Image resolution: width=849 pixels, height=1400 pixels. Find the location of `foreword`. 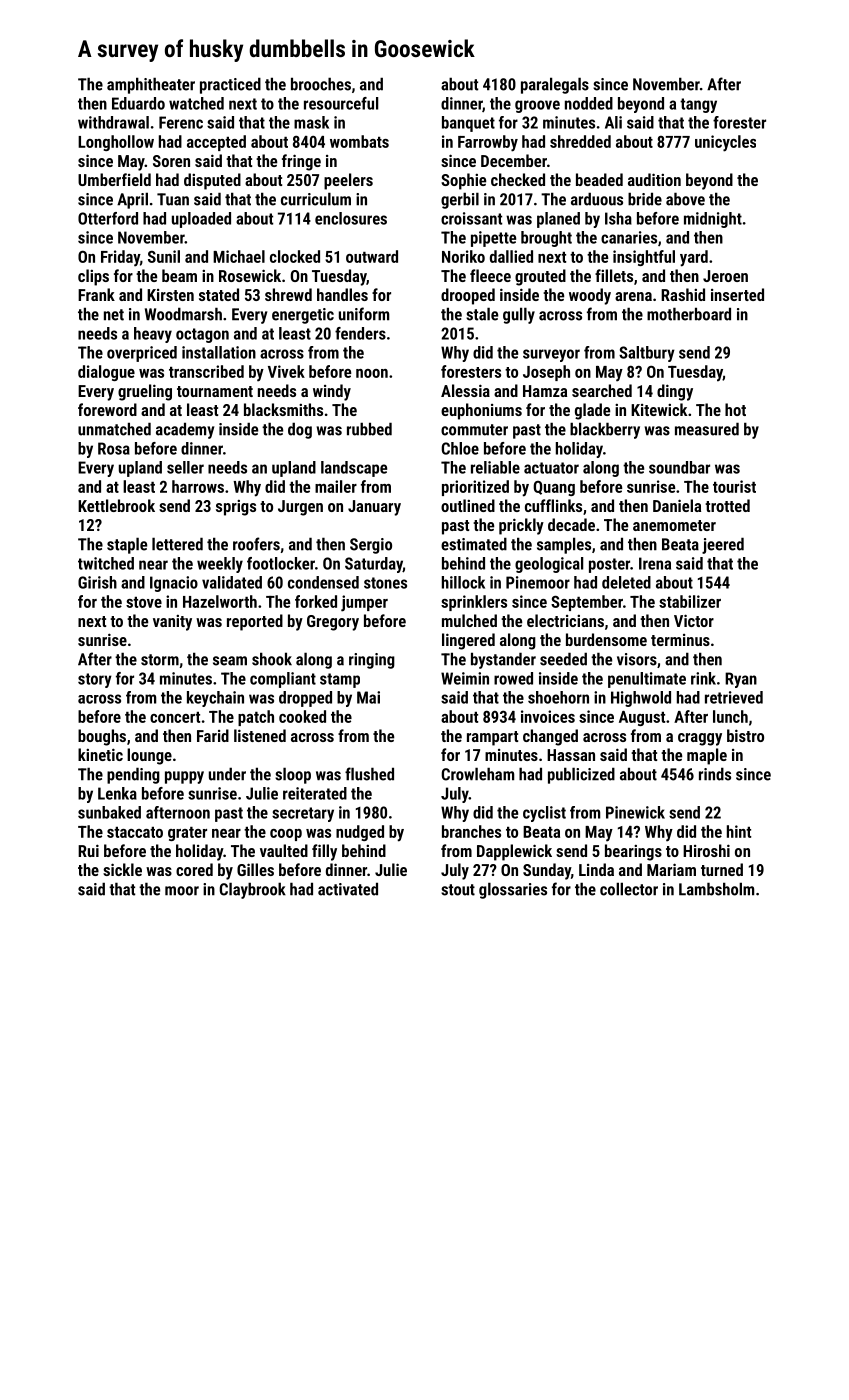

foreword is located at coordinates (107, 409).
